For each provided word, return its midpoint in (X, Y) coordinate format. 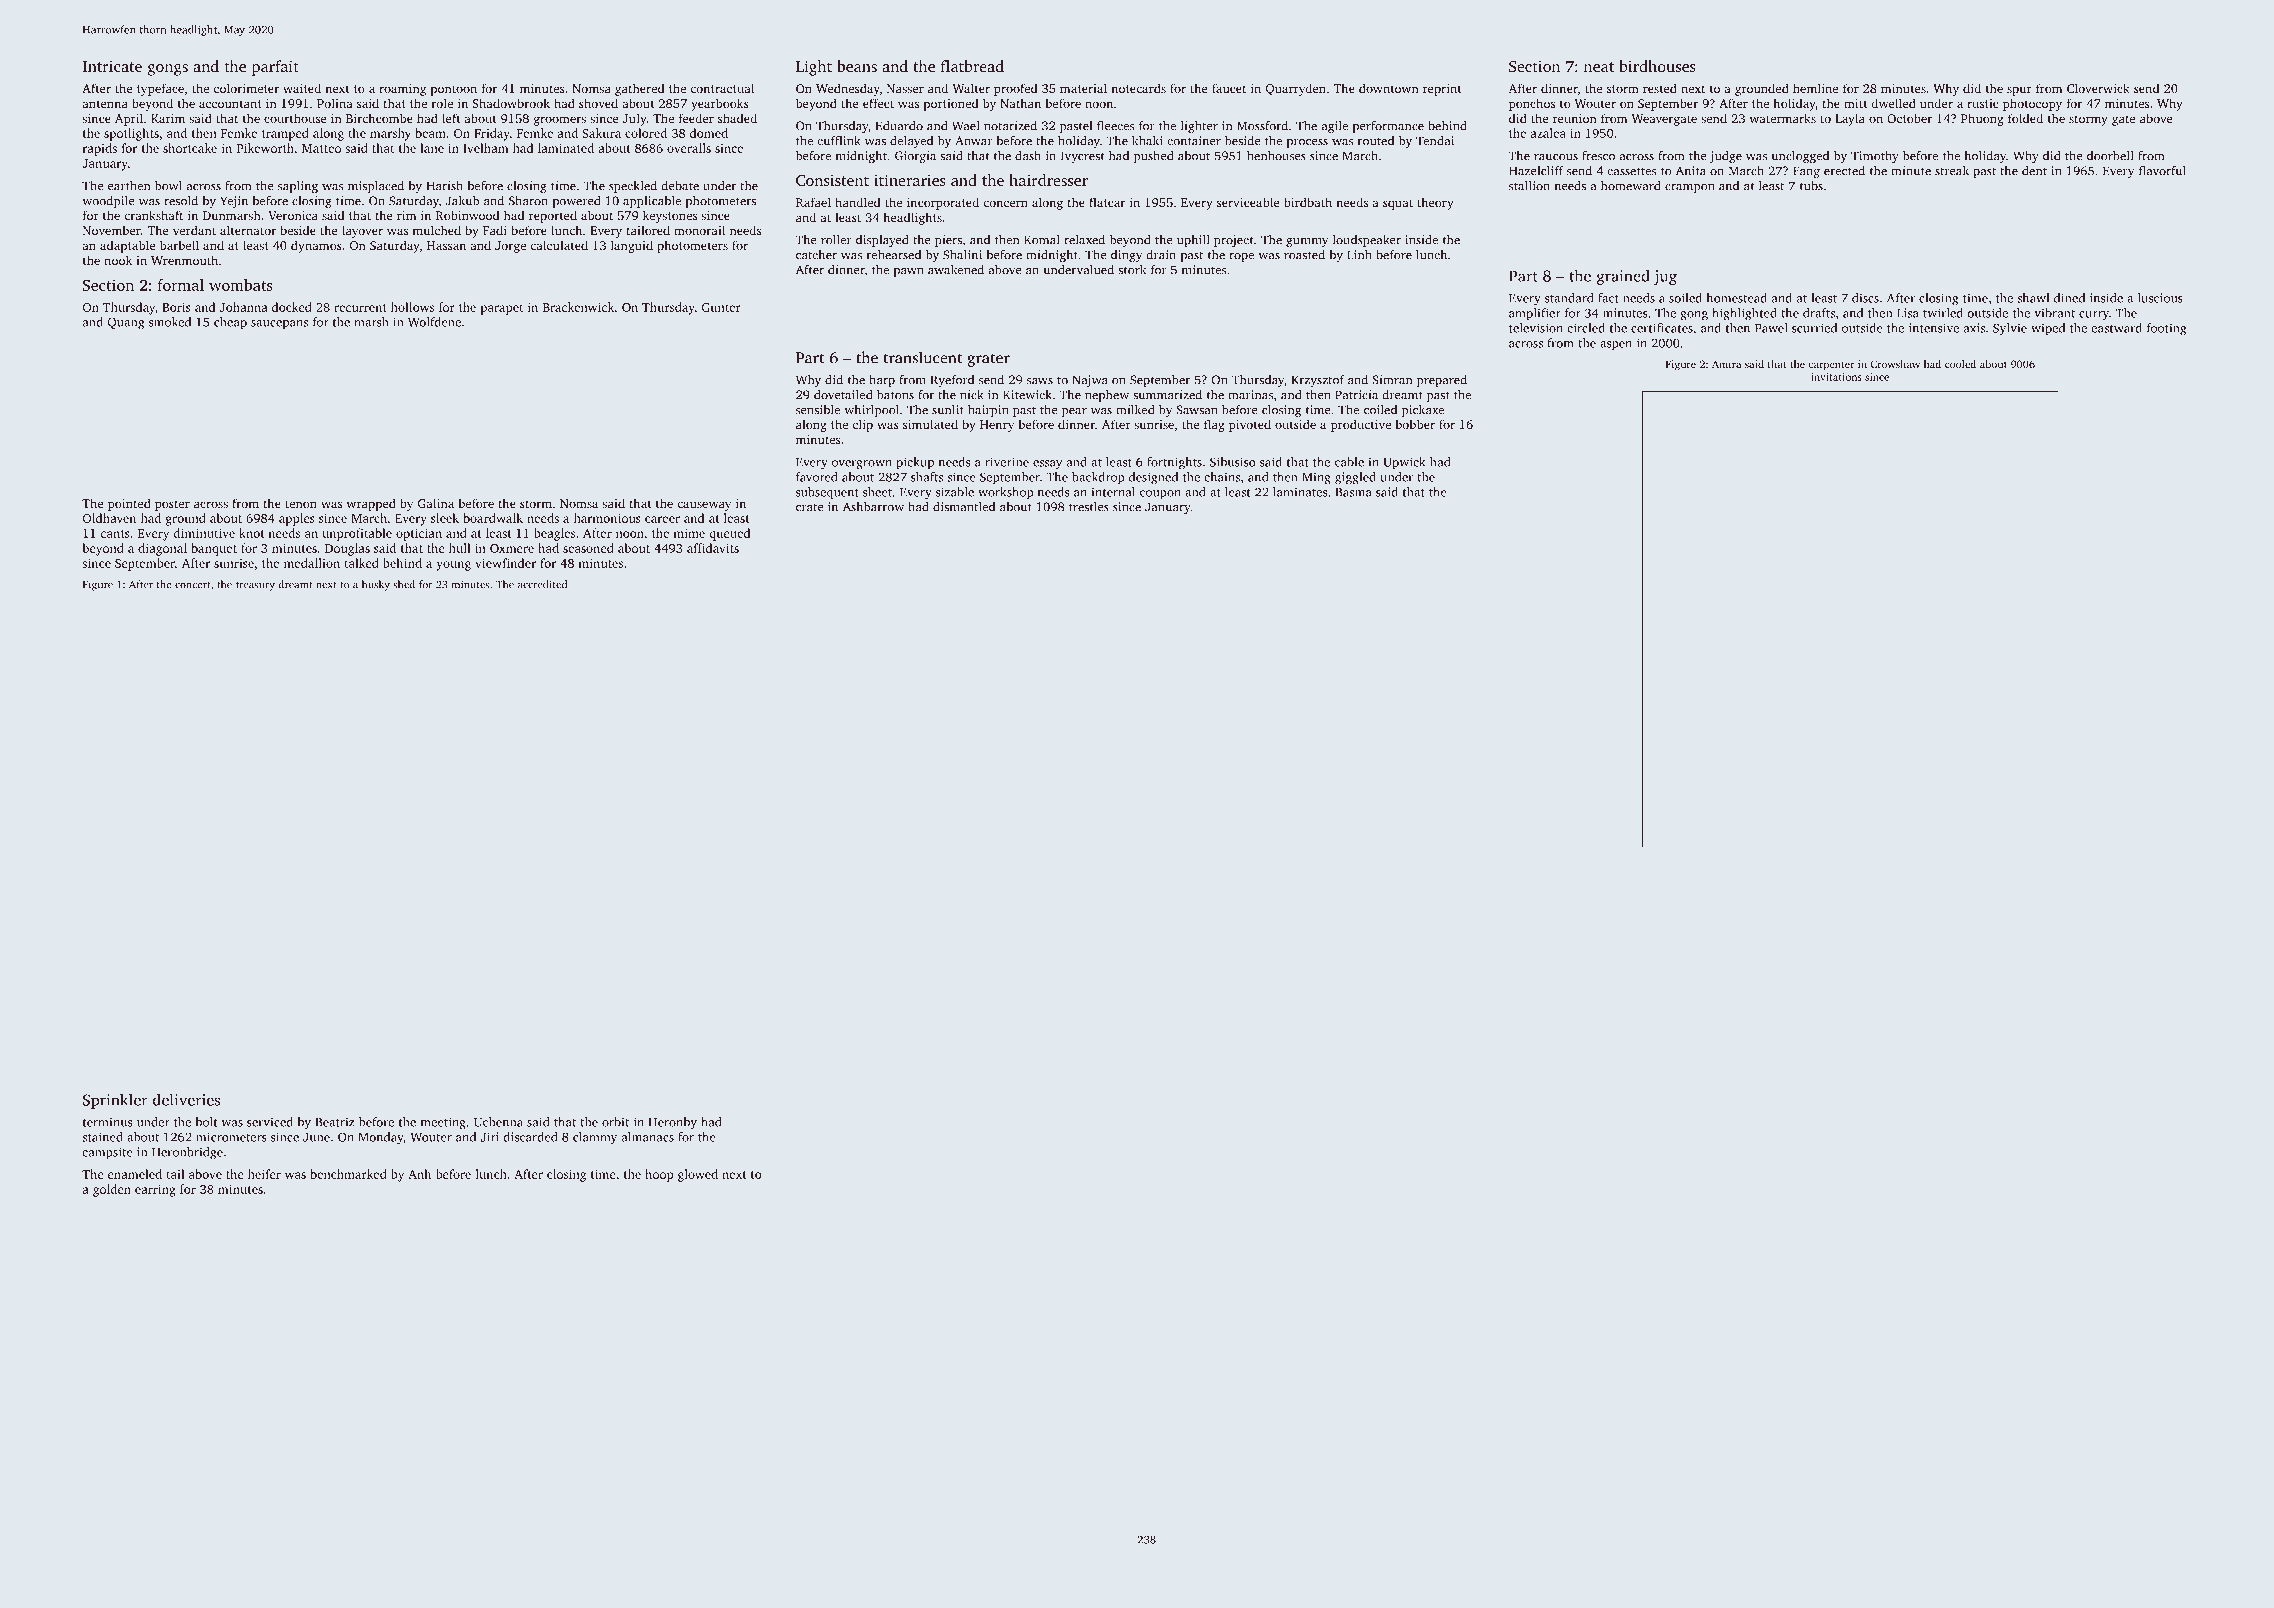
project (1234, 241)
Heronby (672, 1123)
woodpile (108, 202)
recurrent (360, 308)
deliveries (186, 1099)
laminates (1300, 492)
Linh (1359, 255)
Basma (1353, 492)
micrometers (231, 1137)
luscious (2160, 298)
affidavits (713, 548)
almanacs (648, 1137)
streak (1952, 171)
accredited (542, 584)
